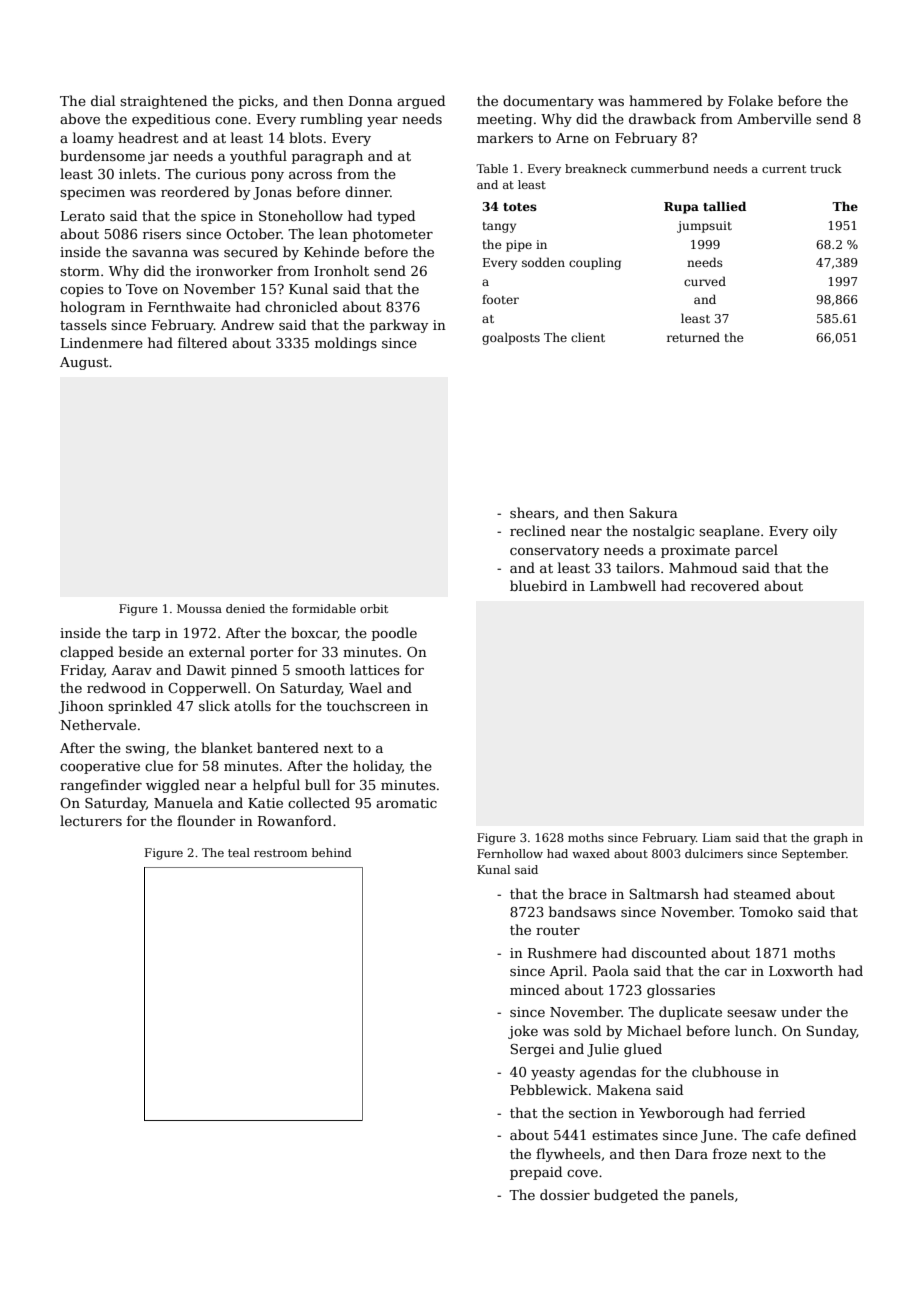 This page has height=1308, width=924. What do you see at coordinates (536, 1173) in the page?
I see `prepaid` at bounding box center [536, 1173].
